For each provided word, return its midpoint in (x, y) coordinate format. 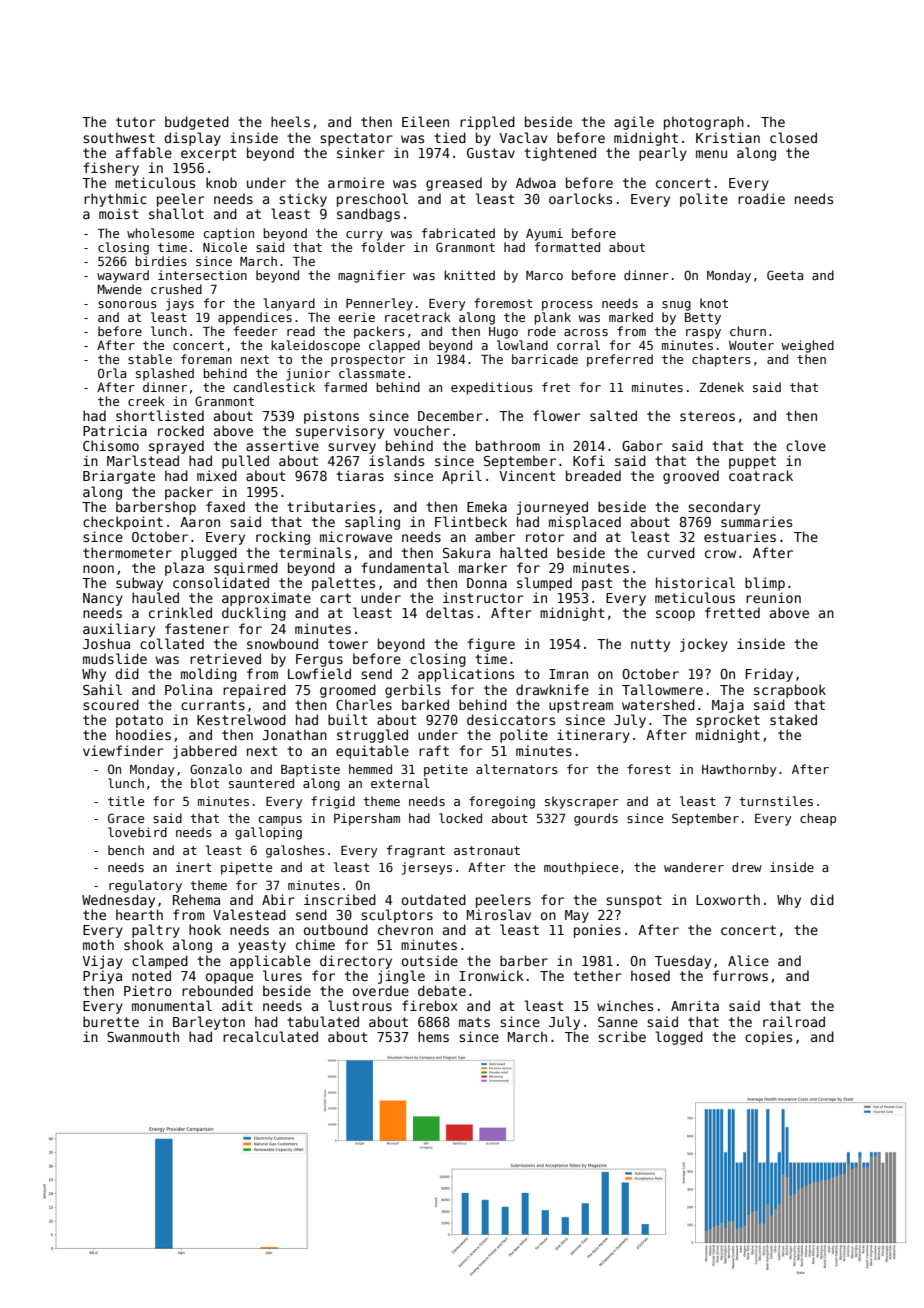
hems (433, 1036)
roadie (761, 198)
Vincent (528, 475)
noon (98, 569)
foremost (503, 303)
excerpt (209, 154)
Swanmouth (143, 1036)
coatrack (761, 475)
